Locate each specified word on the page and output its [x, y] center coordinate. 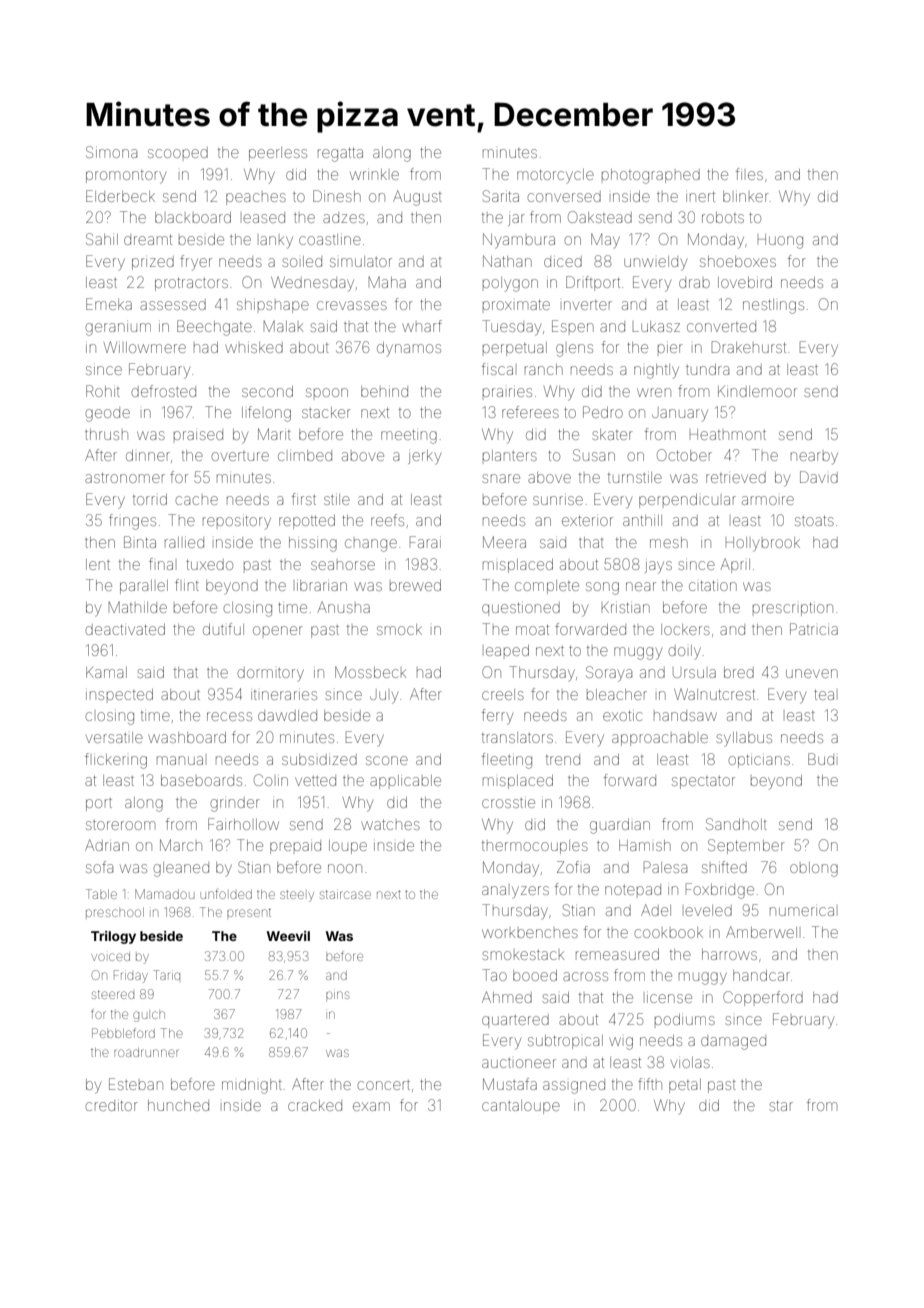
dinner [148, 455]
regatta [340, 154]
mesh [669, 542]
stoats [814, 520]
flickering [116, 761]
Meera [504, 542]
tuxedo [209, 564]
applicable [405, 782]
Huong [780, 241]
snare [501, 478]
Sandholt [736, 824]
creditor [112, 1105]
